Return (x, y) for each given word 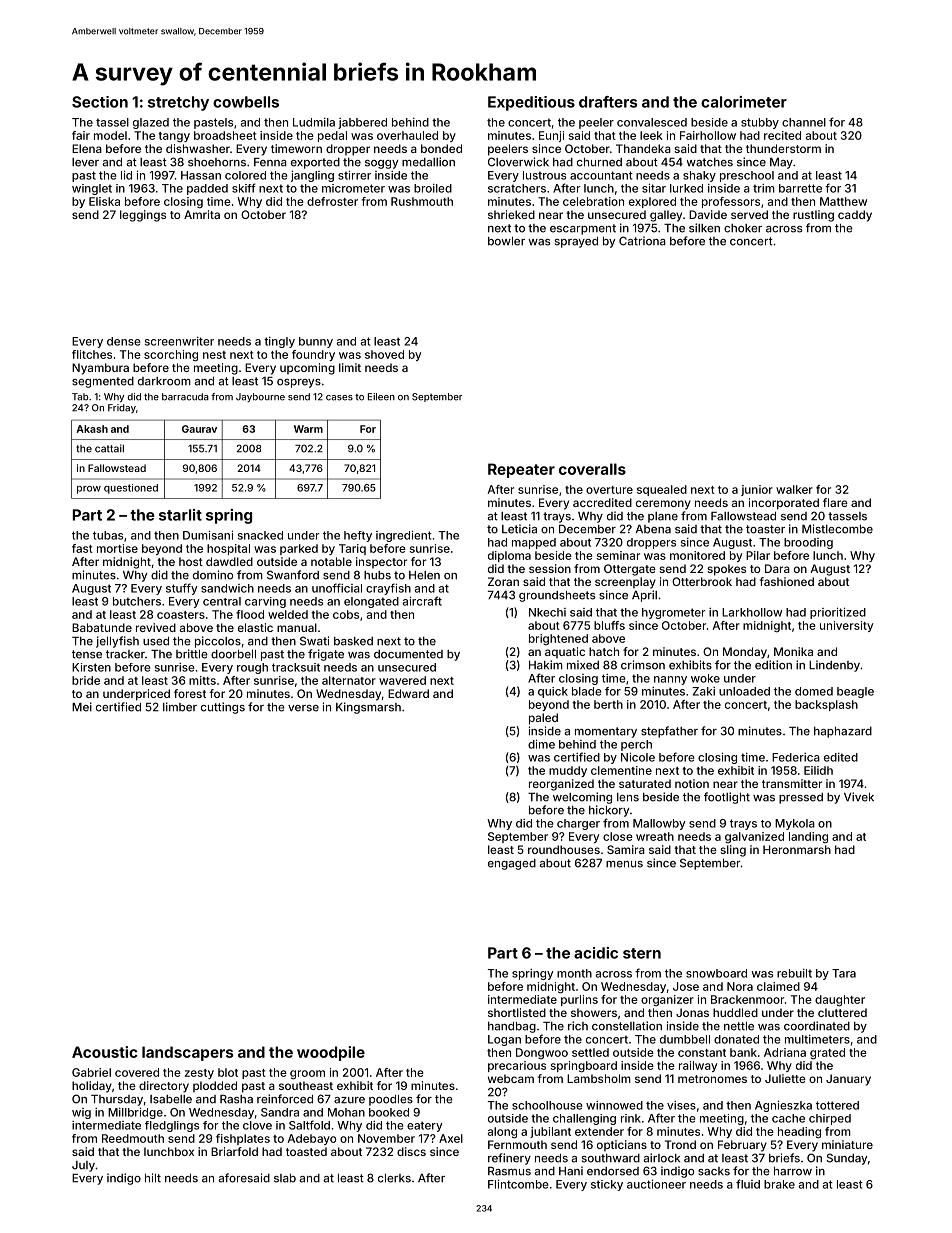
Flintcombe (518, 1184)
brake (779, 1184)
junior (757, 490)
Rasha (236, 1099)
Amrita (202, 214)
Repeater (521, 470)
